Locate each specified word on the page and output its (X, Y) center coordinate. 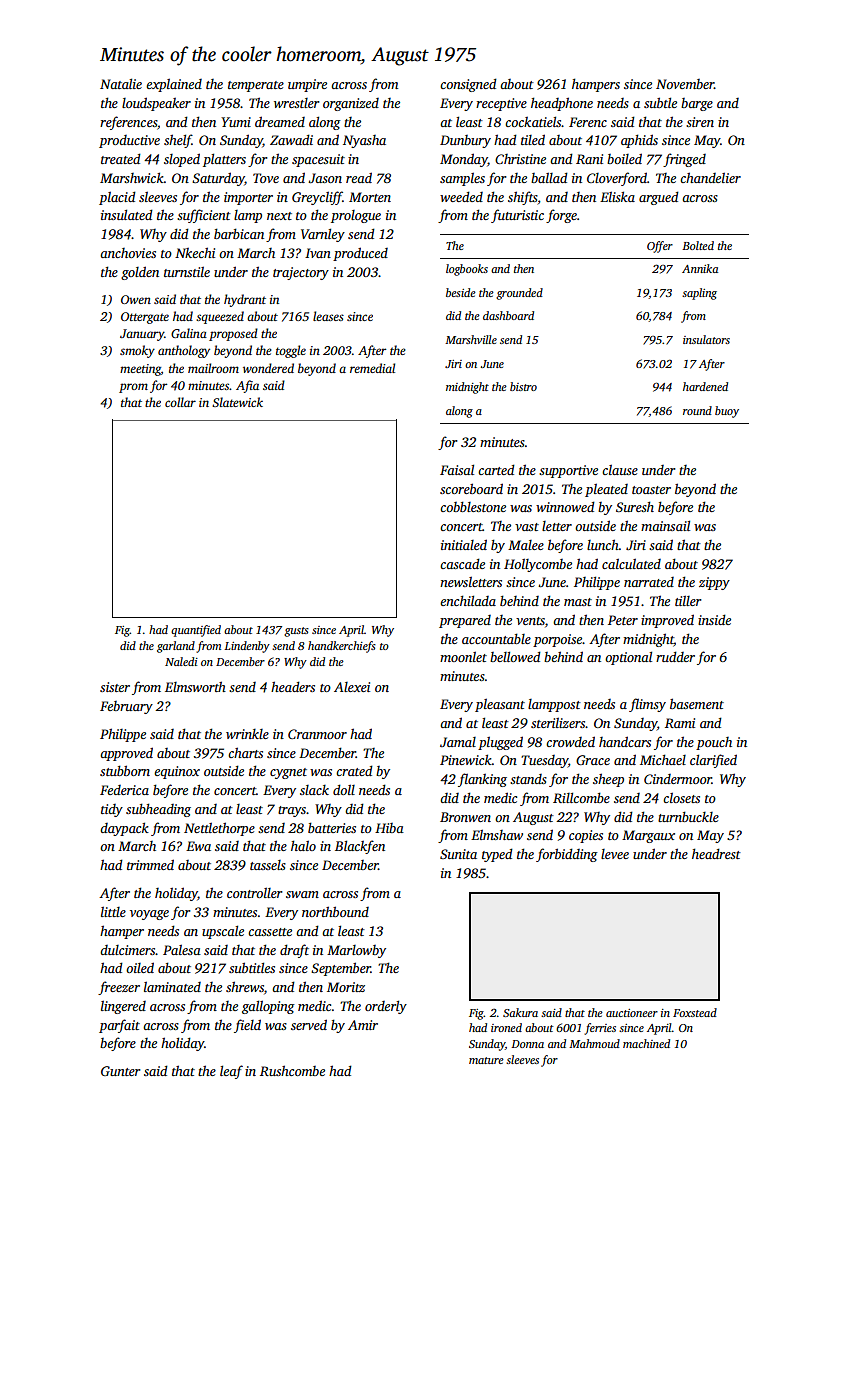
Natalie (121, 83)
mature (486, 1060)
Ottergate (145, 318)
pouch (714, 743)
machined (646, 1043)
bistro (523, 386)
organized (351, 104)
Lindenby (247, 647)
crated (354, 770)
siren (700, 122)
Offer (660, 247)
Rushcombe (292, 1070)
